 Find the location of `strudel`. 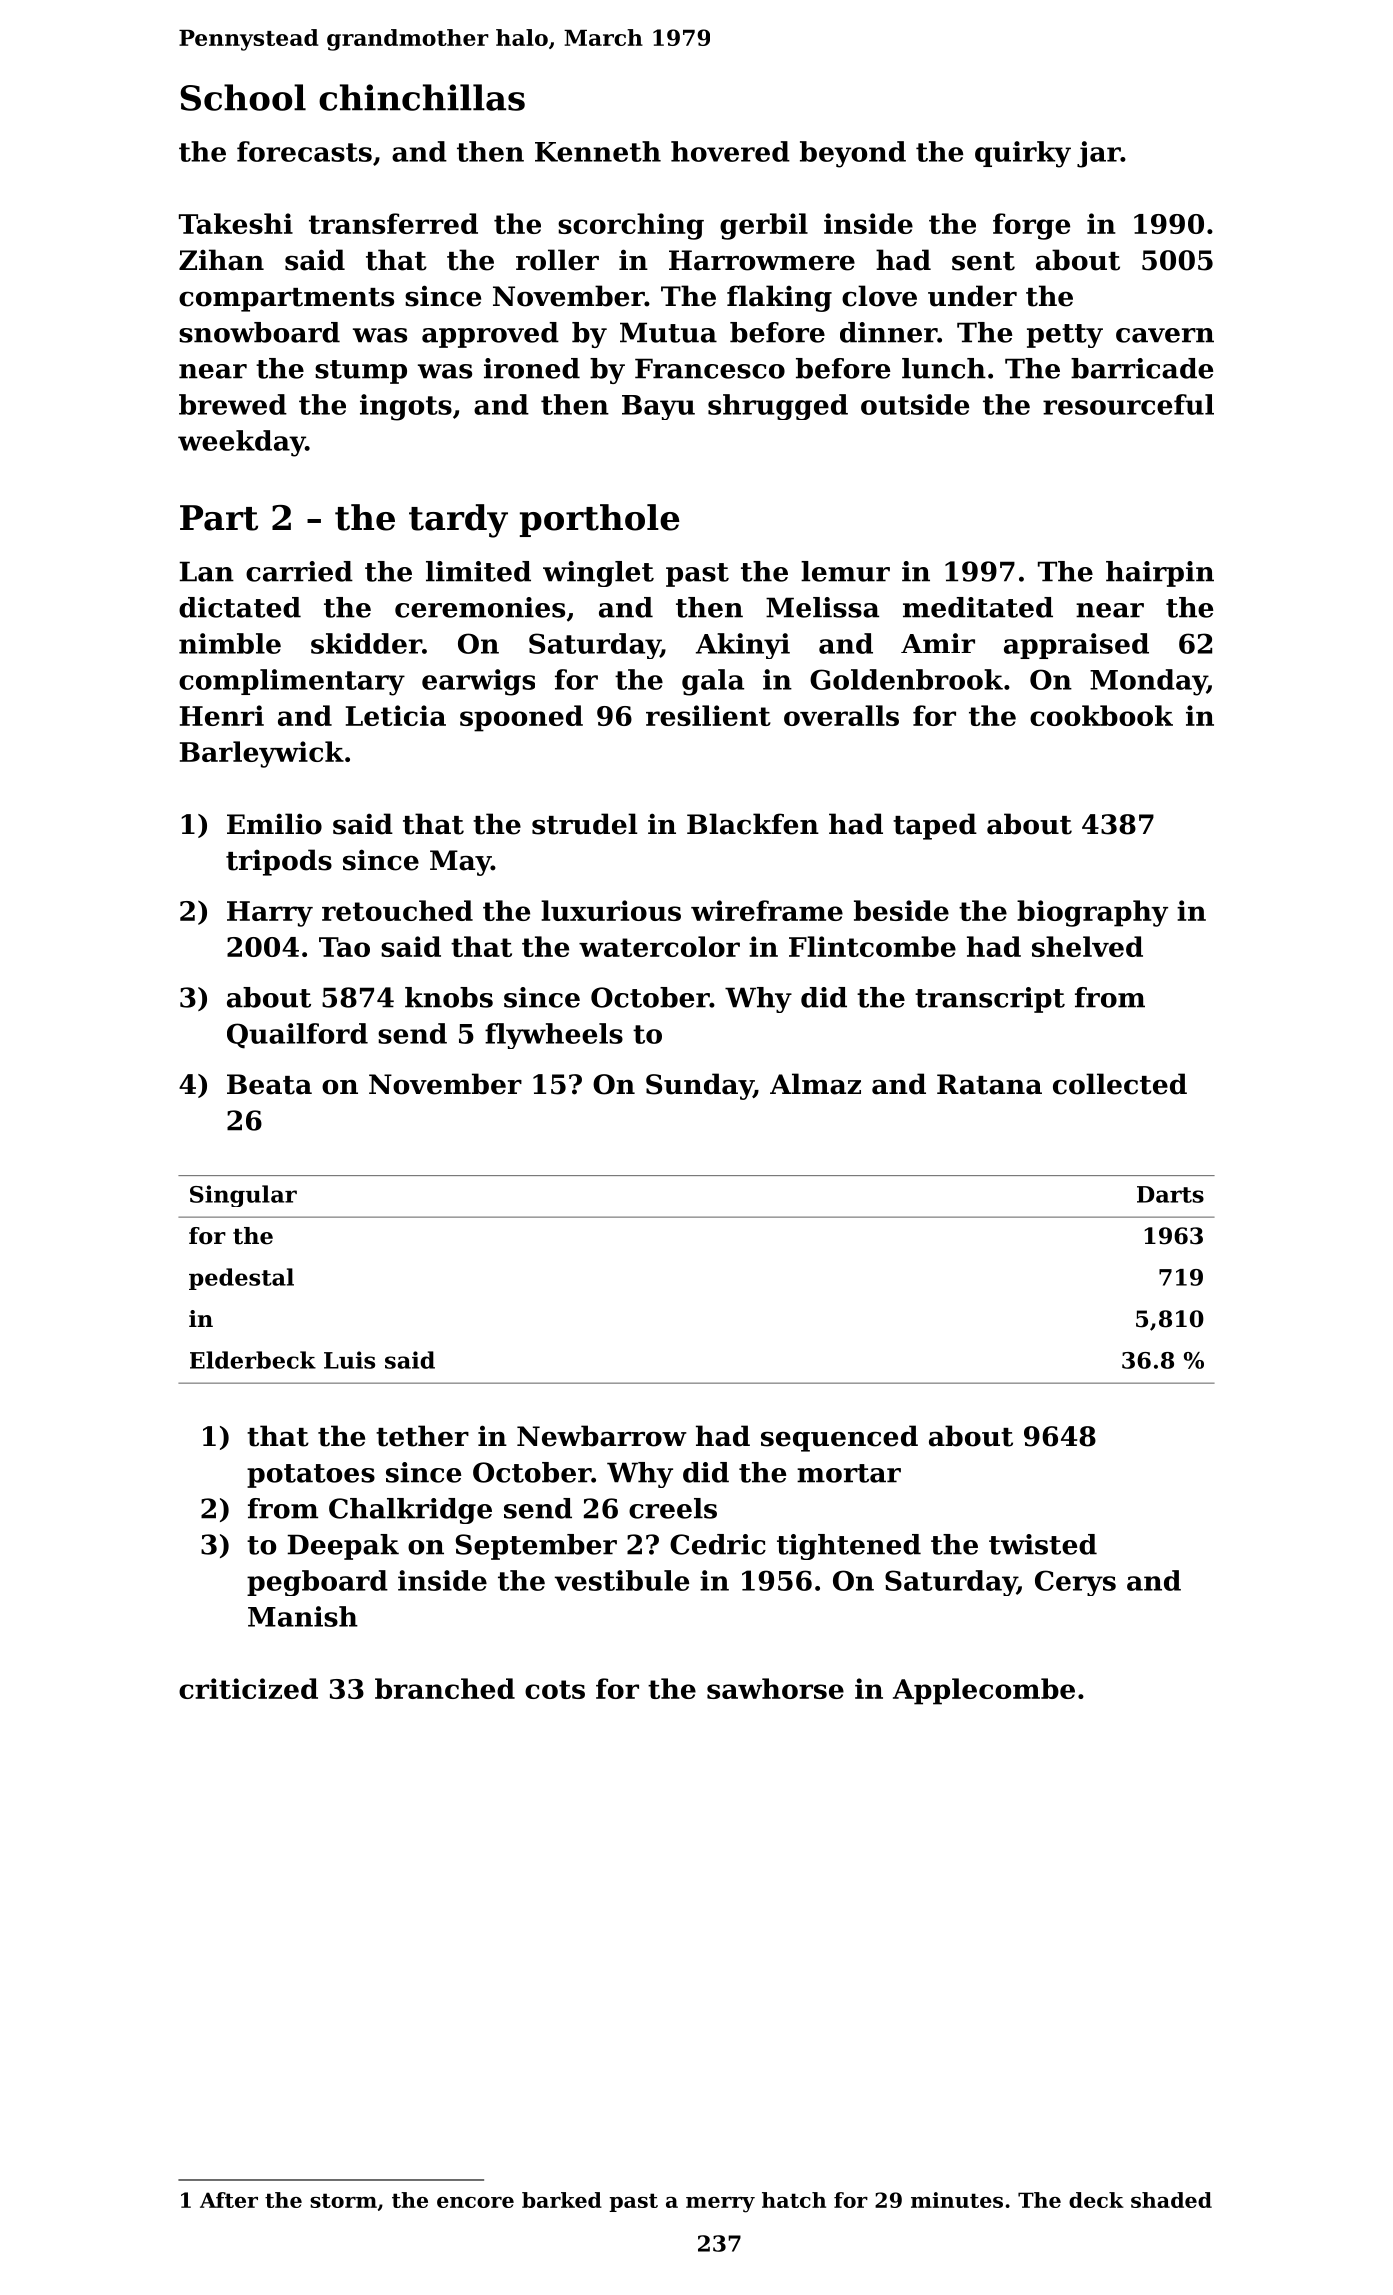

strudel is located at coordinates (585, 824).
